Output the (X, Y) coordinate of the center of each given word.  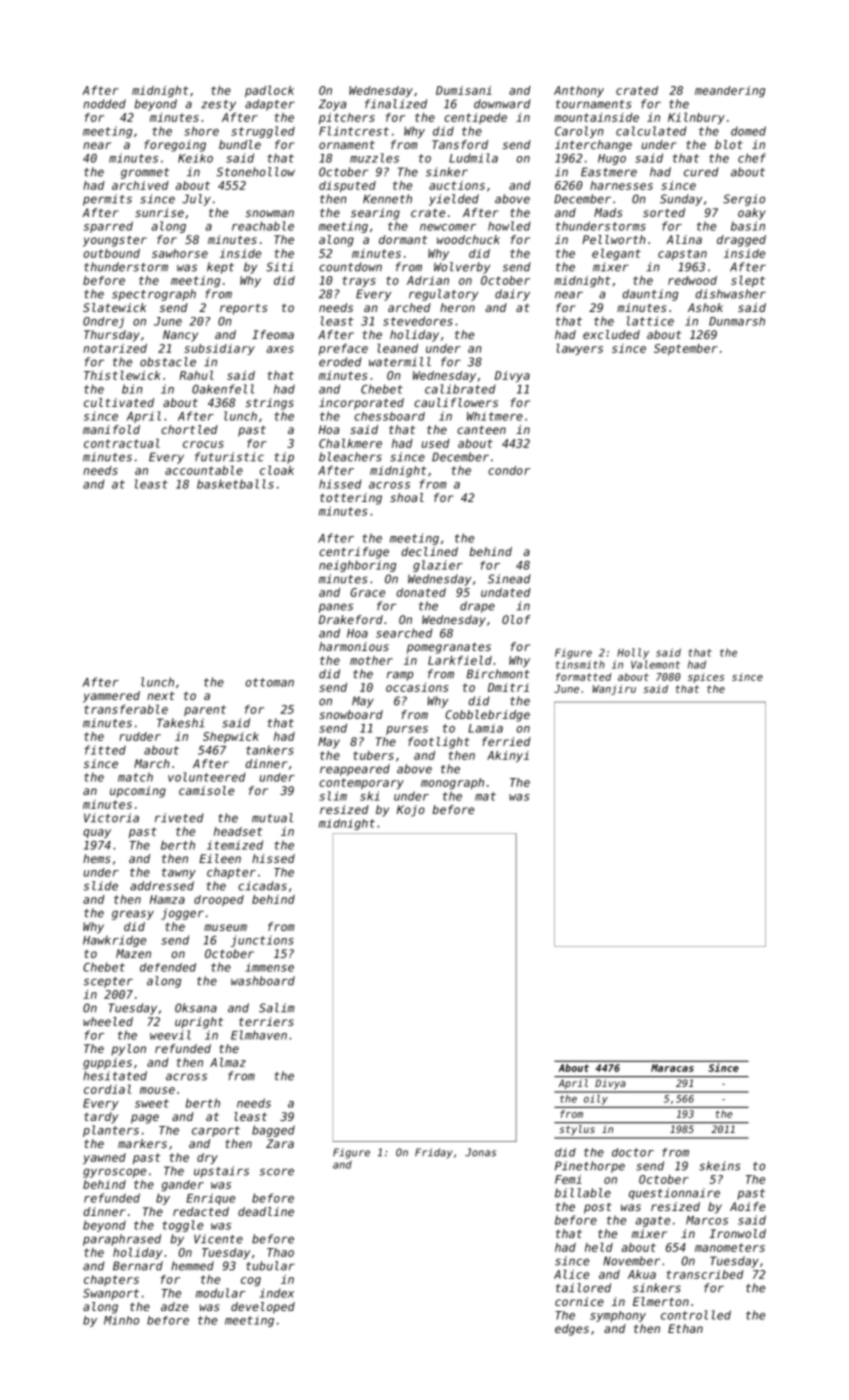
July (196, 200)
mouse (157, 1090)
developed (263, 1308)
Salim (276, 1008)
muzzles (374, 158)
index (276, 1293)
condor (509, 470)
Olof (516, 619)
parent (205, 710)
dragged (741, 241)
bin (132, 389)
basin (748, 226)
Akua (642, 1274)
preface (343, 349)
